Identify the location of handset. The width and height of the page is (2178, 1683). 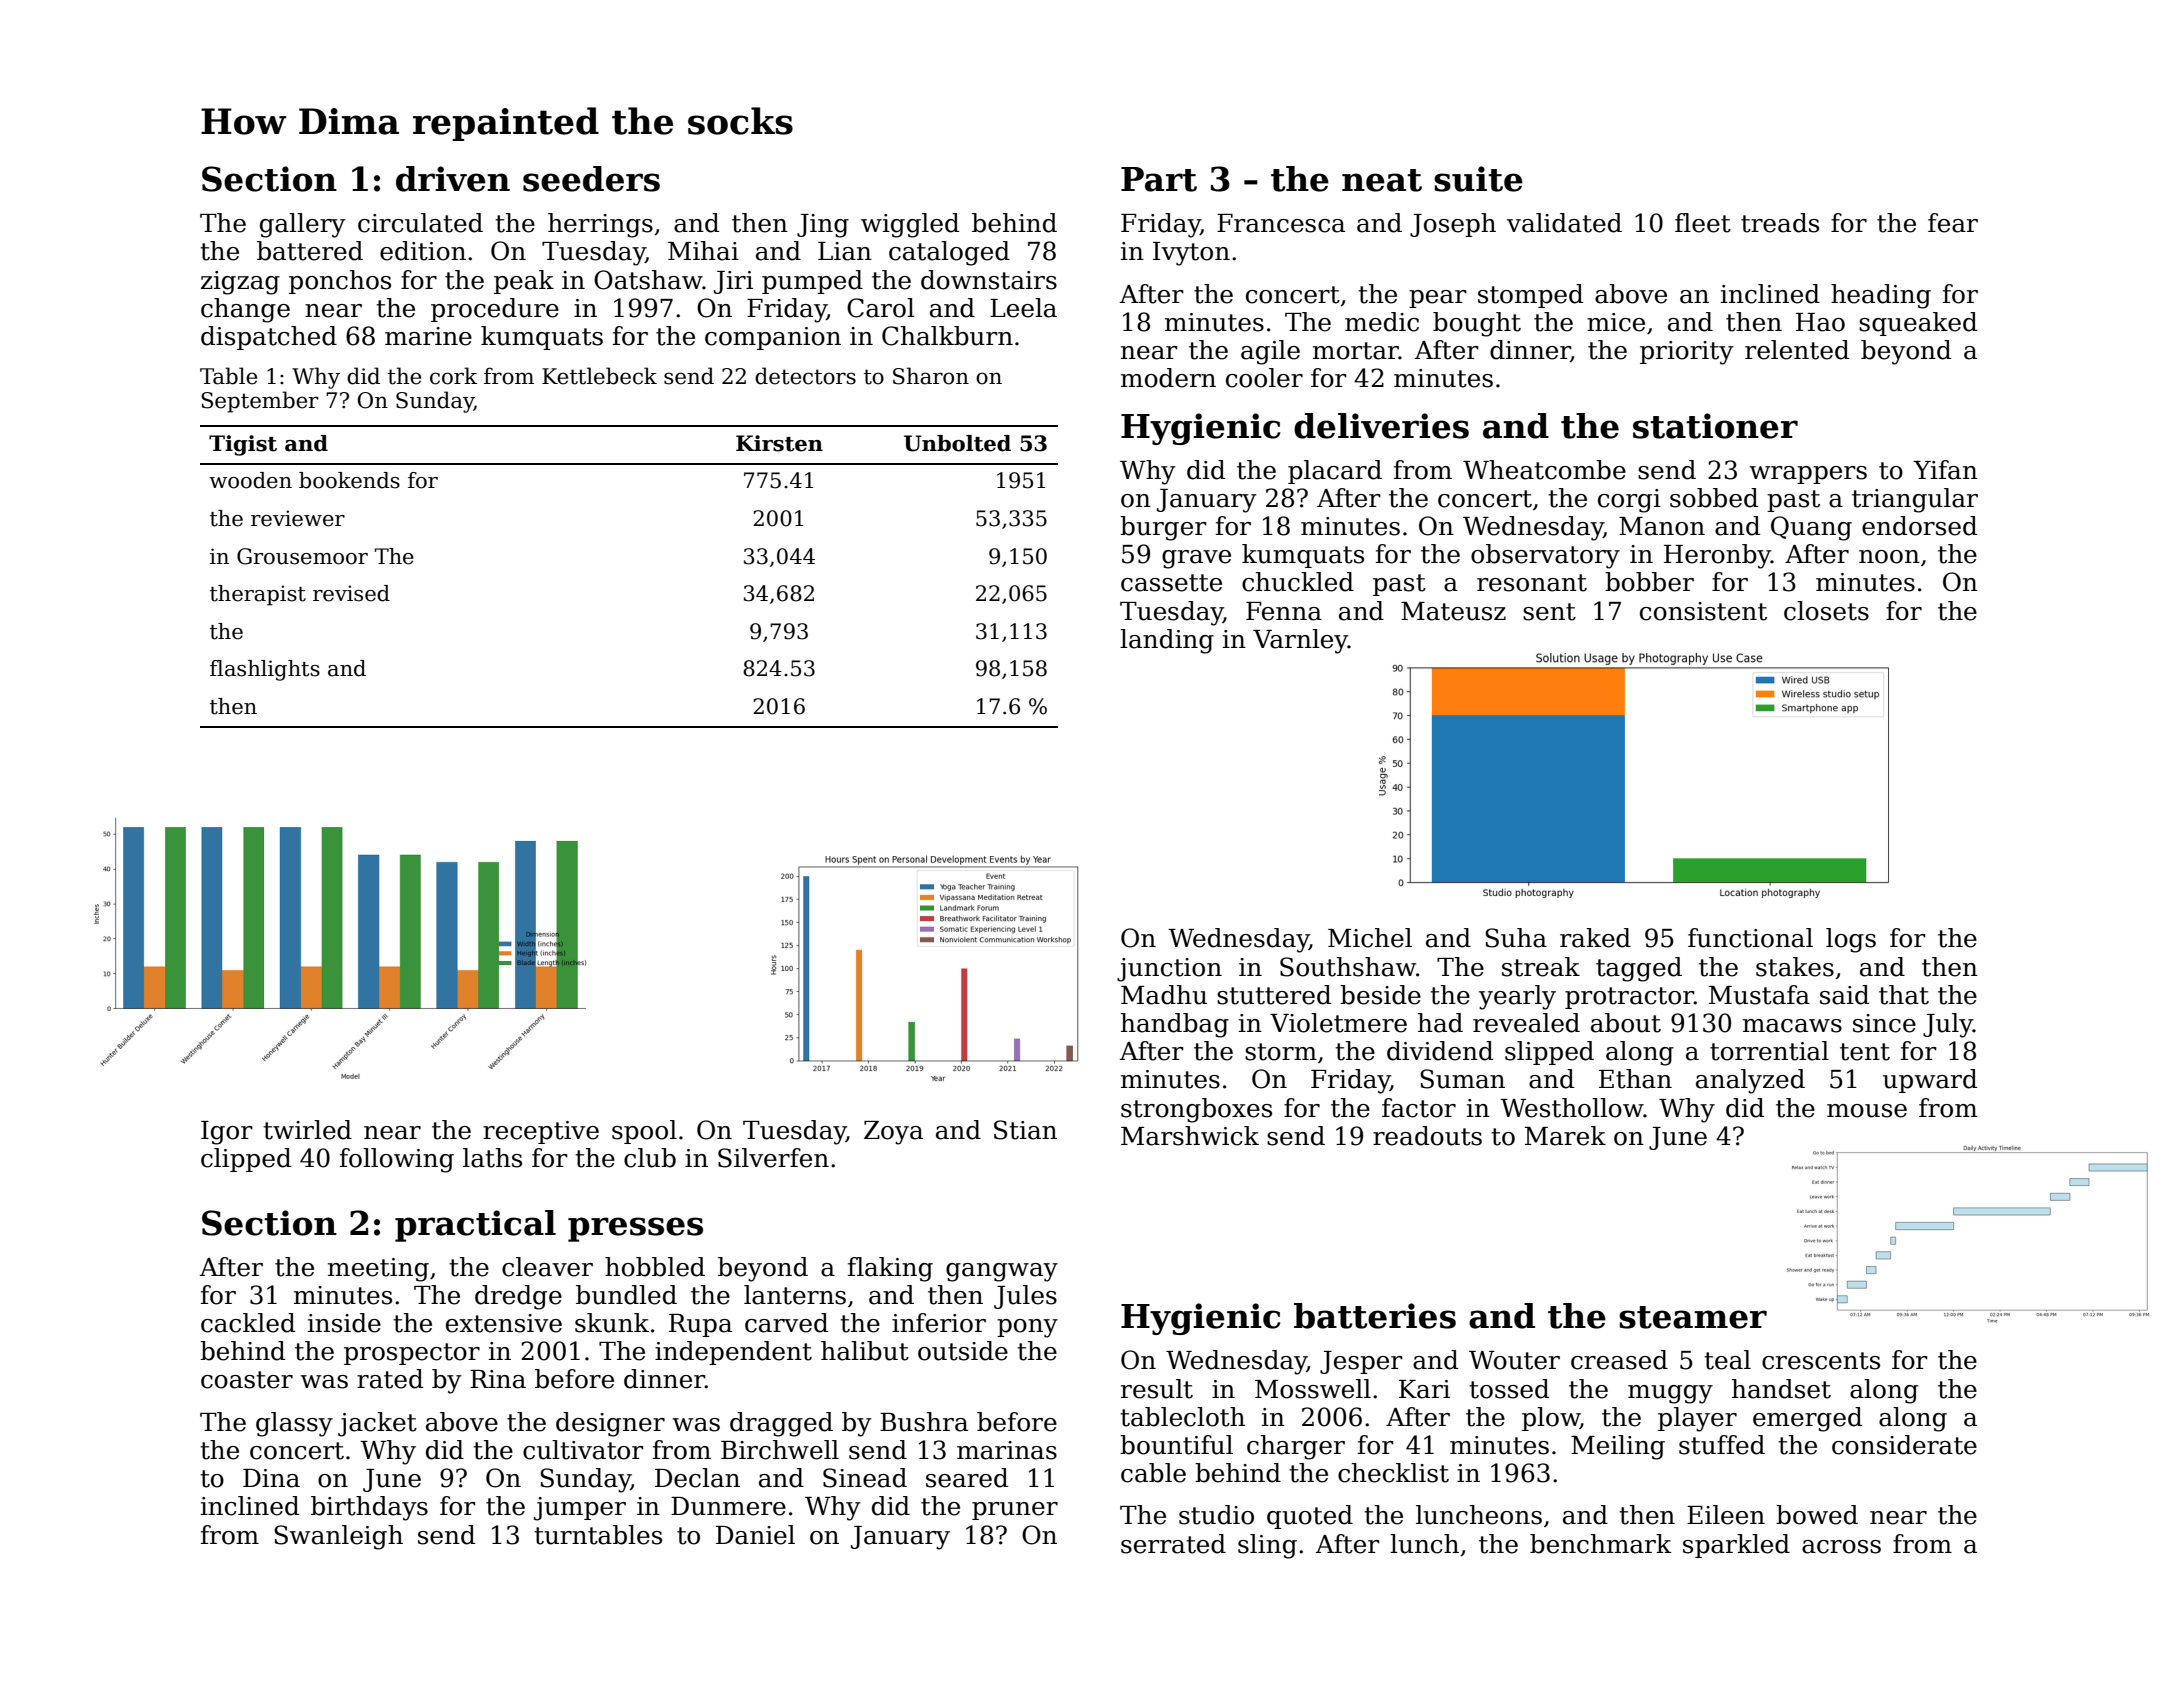
(1781, 1389).
